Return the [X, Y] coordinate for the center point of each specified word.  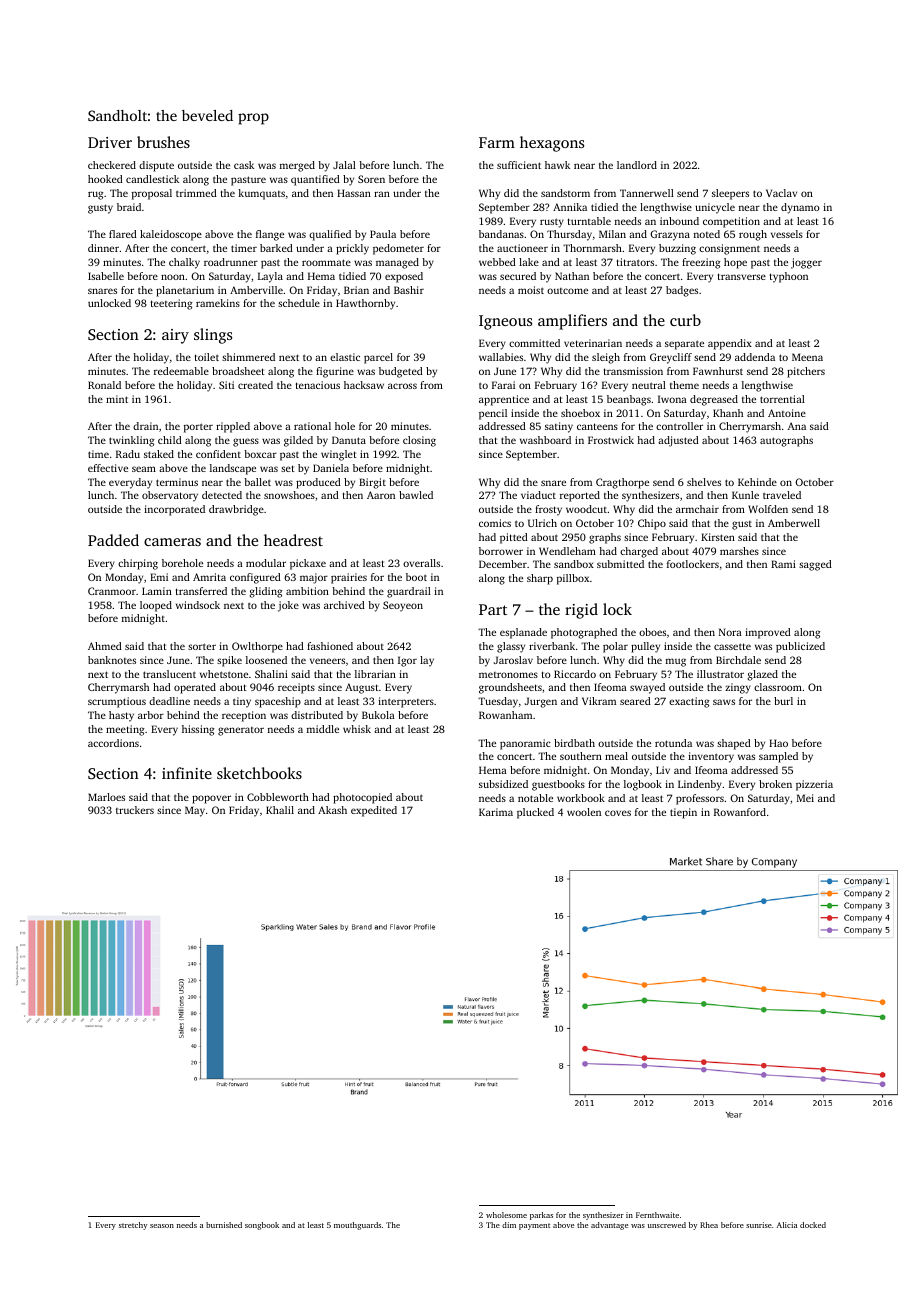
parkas [541, 1216]
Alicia [787, 1225]
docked [813, 1225]
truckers [135, 810]
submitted [620, 564]
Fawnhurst [718, 371]
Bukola [378, 715]
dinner [103, 248]
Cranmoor [112, 591]
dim [509, 1225]
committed [534, 343]
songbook [262, 1226]
